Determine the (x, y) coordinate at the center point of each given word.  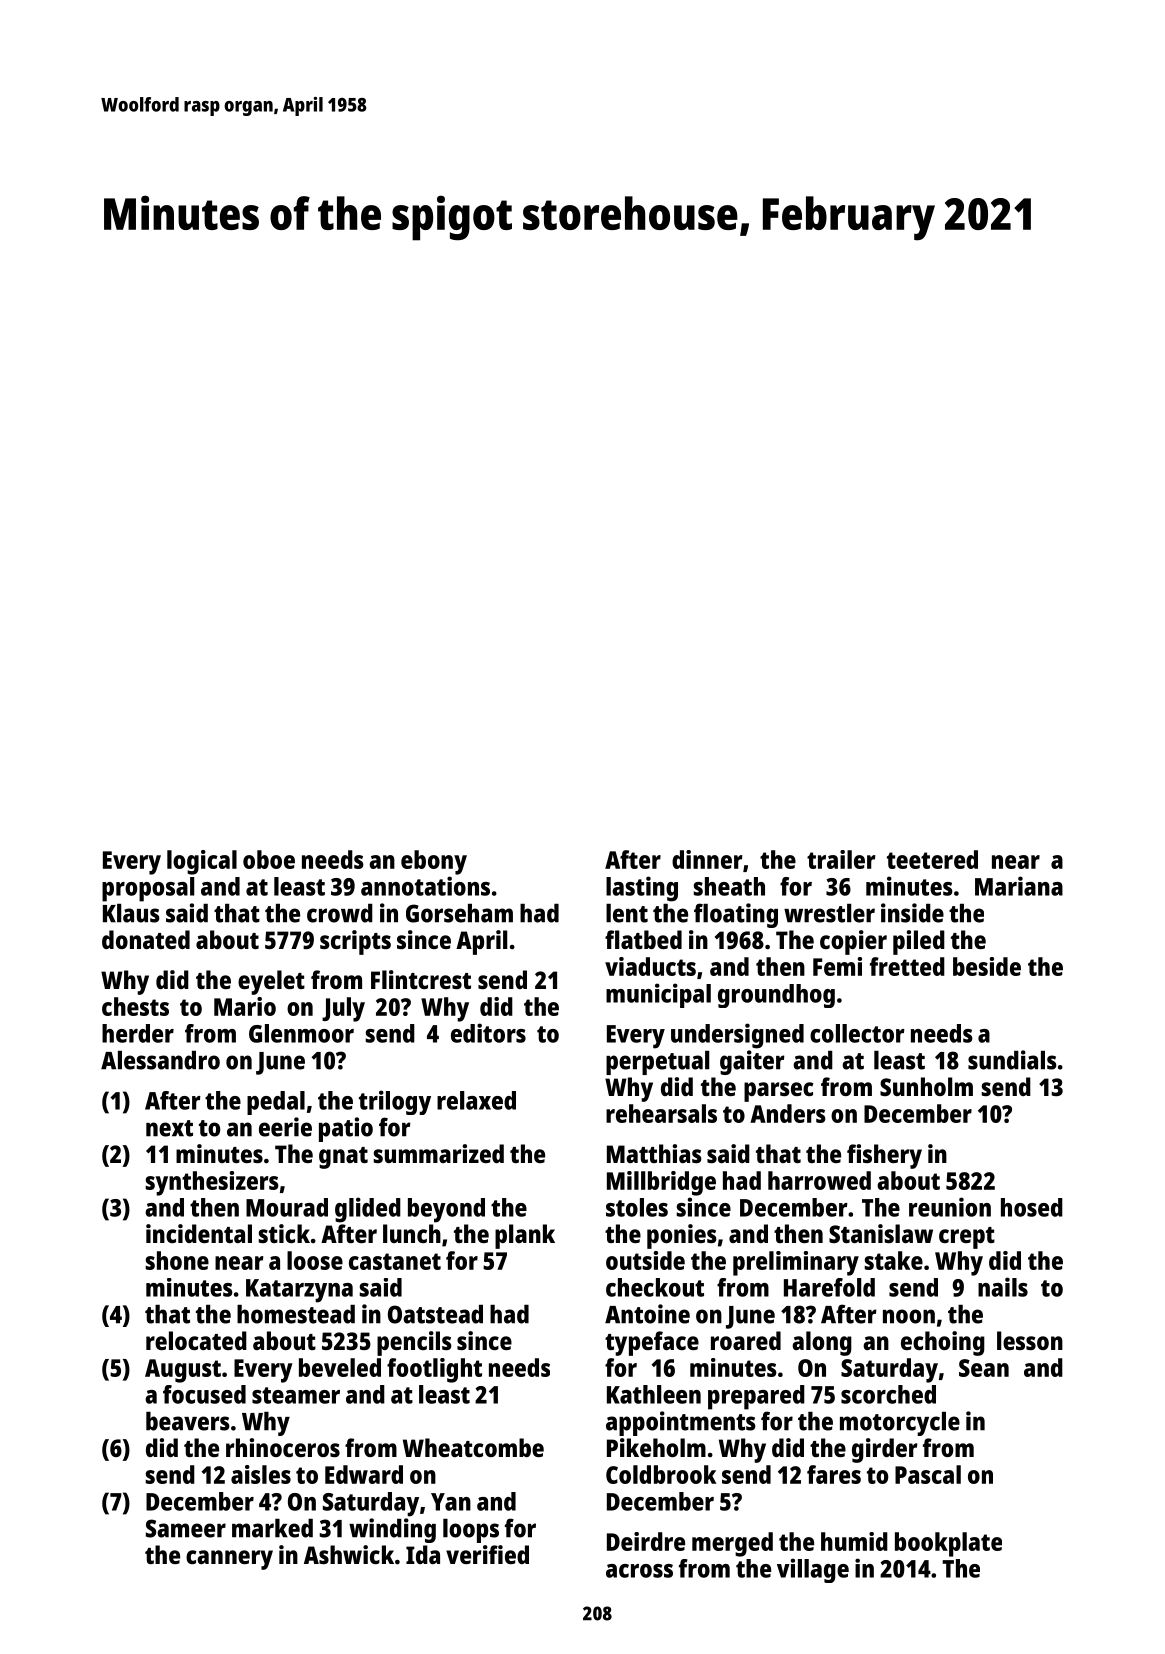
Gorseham (459, 913)
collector (857, 1033)
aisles (261, 1474)
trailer (841, 859)
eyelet (271, 982)
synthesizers (212, 1183)
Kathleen (654, 1394)
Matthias (654, 1153)
